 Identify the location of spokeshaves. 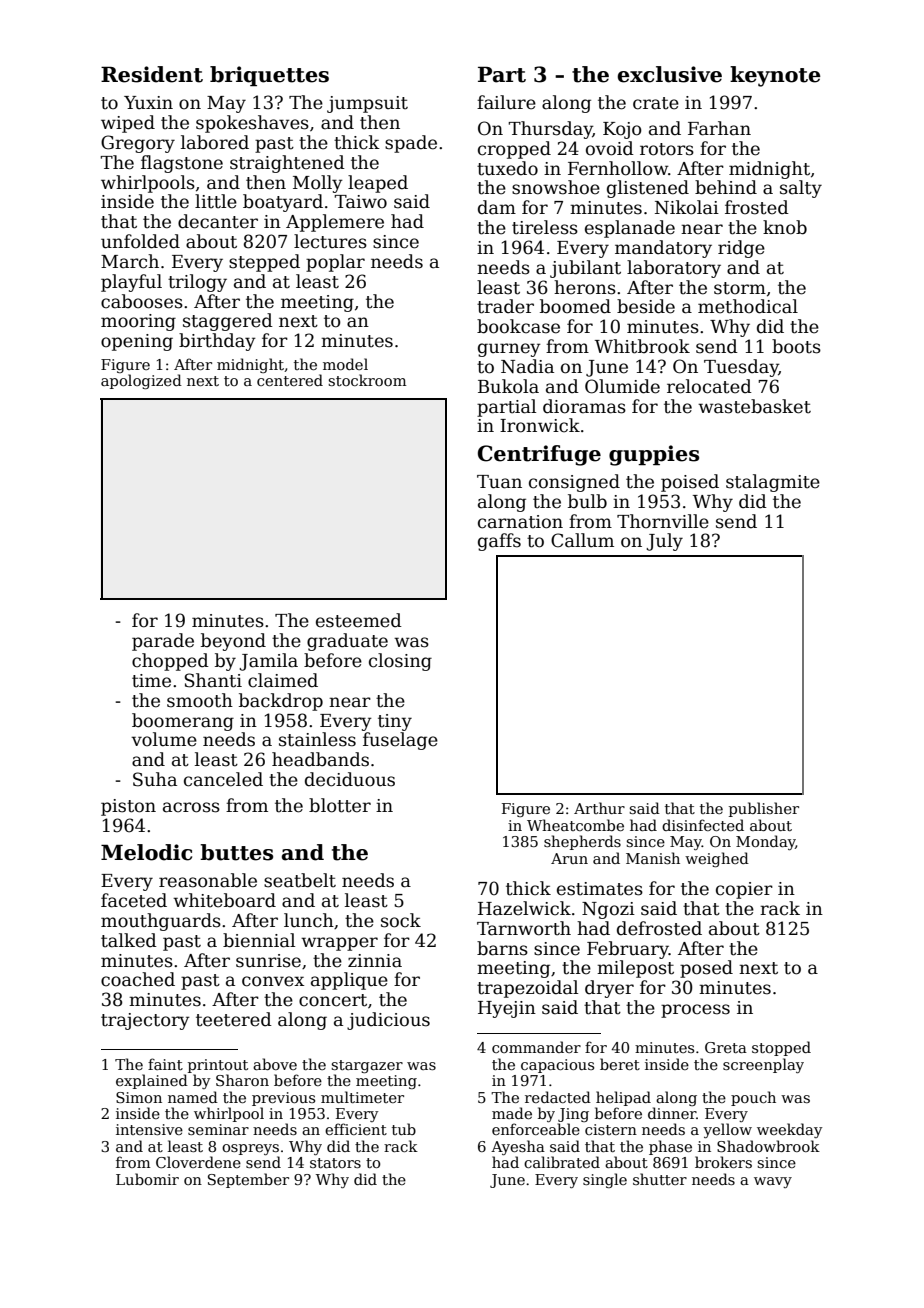
(252, 124).
